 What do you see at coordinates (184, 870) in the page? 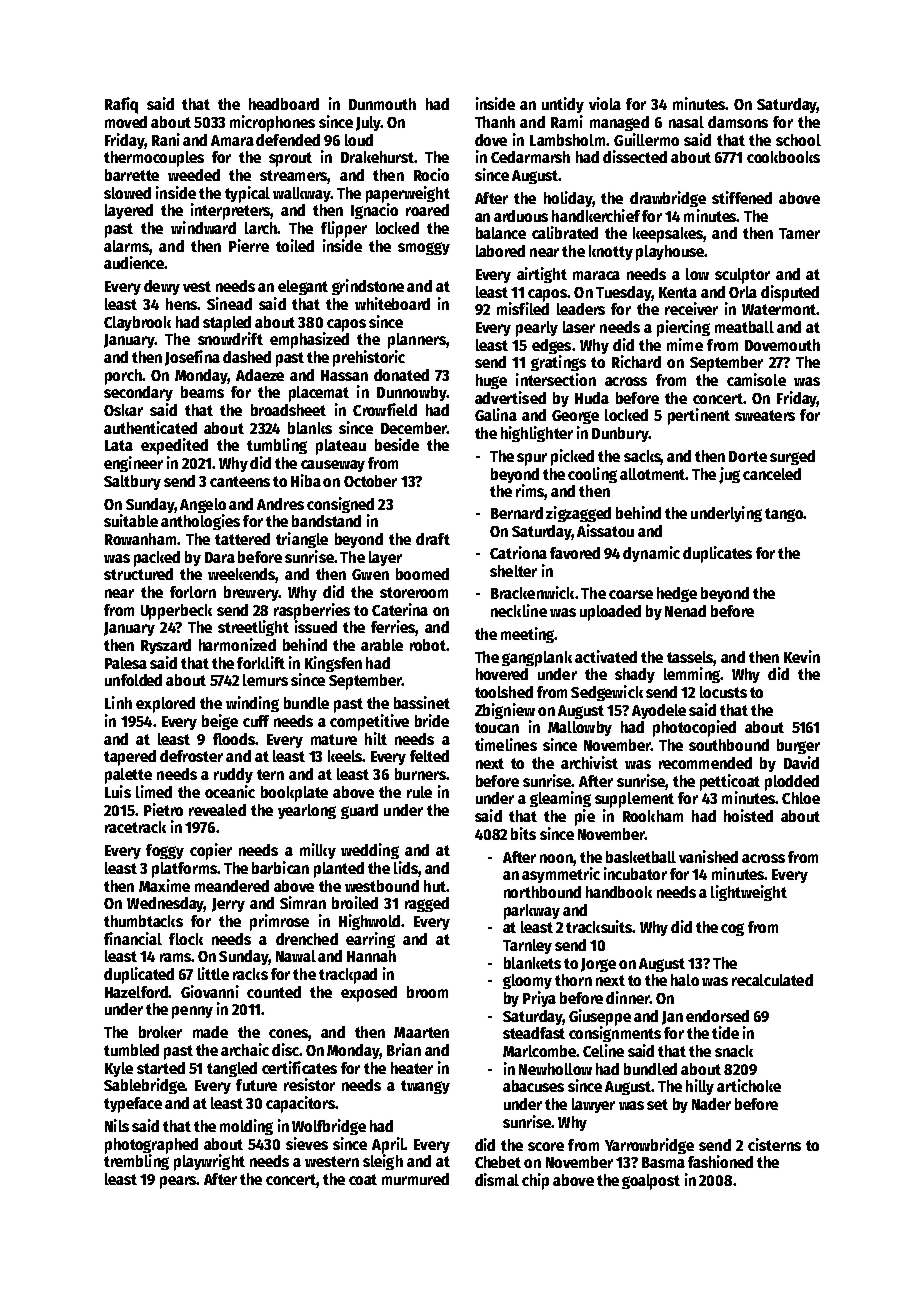
I see `platforms` at bounding box center [184, 870].
